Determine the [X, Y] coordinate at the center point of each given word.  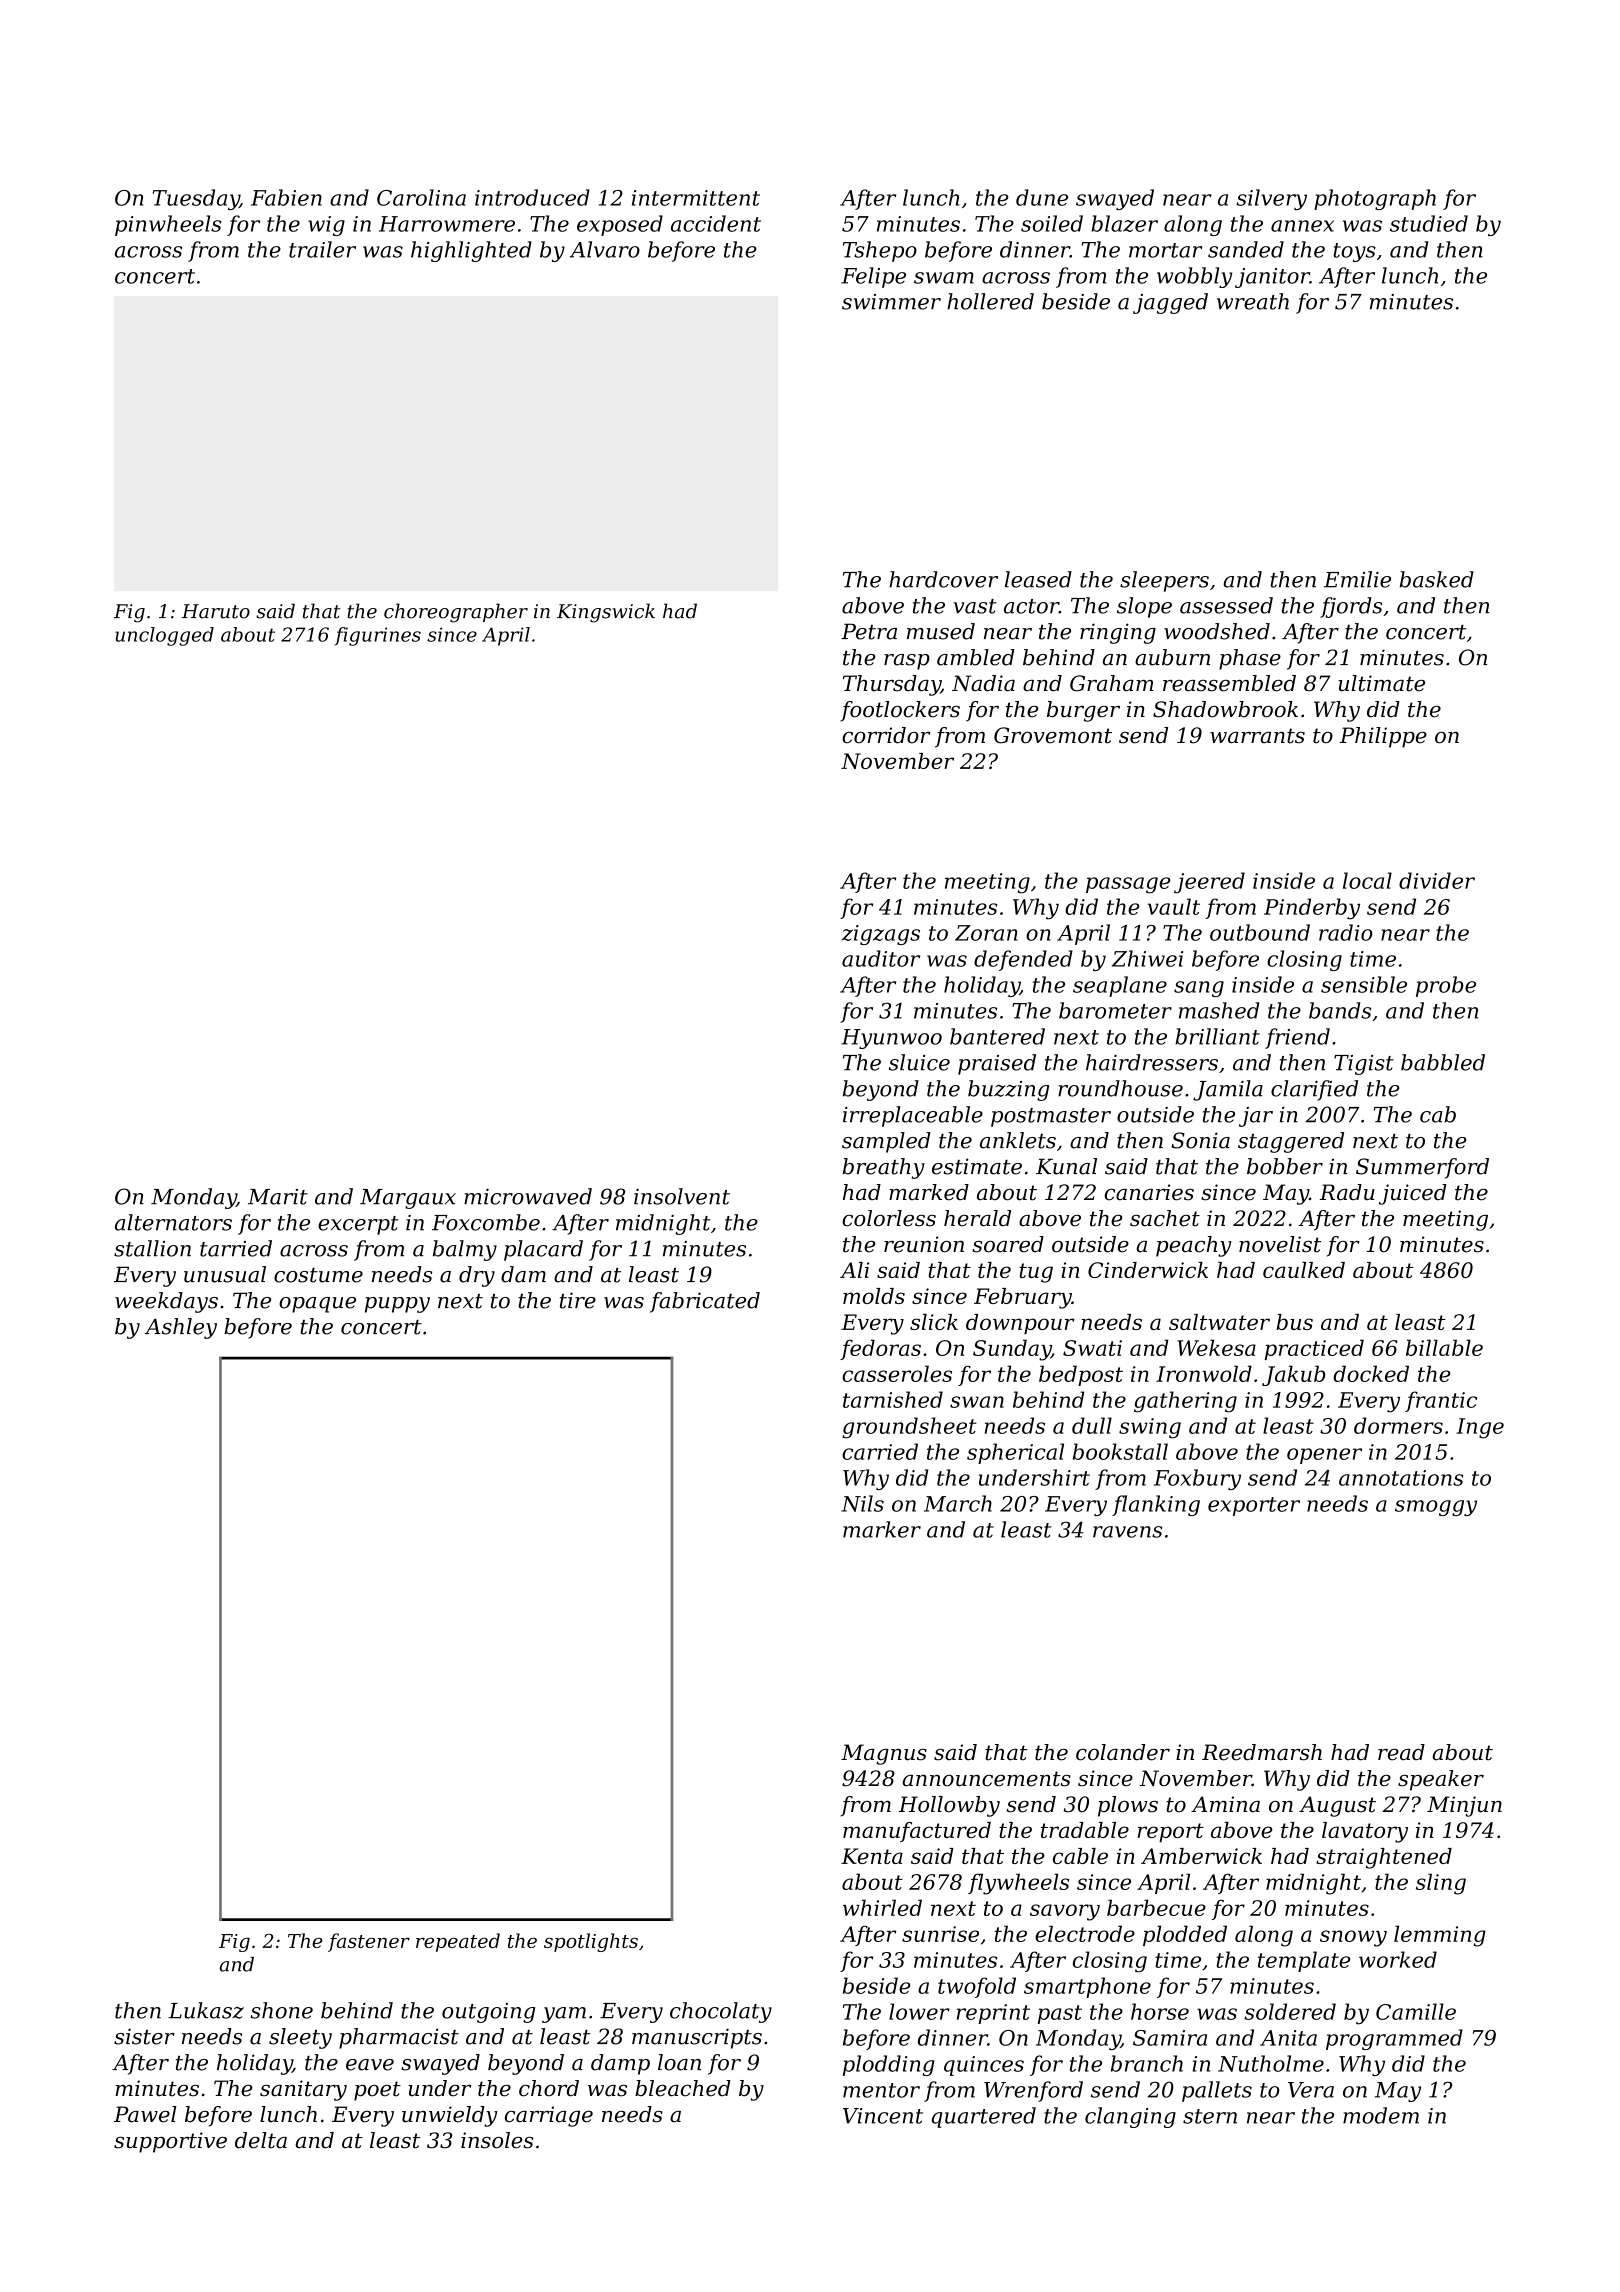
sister [144, 2036]
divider [1437, 880]
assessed [1226, 605]
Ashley [181, 1328]
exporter [1254, 1506]
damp [620, 2064]
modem [1381, 2115]
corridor [886, 735]
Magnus [884, 1754]
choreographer [456, 613]
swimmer [891, 302]
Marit [278, 1197]
